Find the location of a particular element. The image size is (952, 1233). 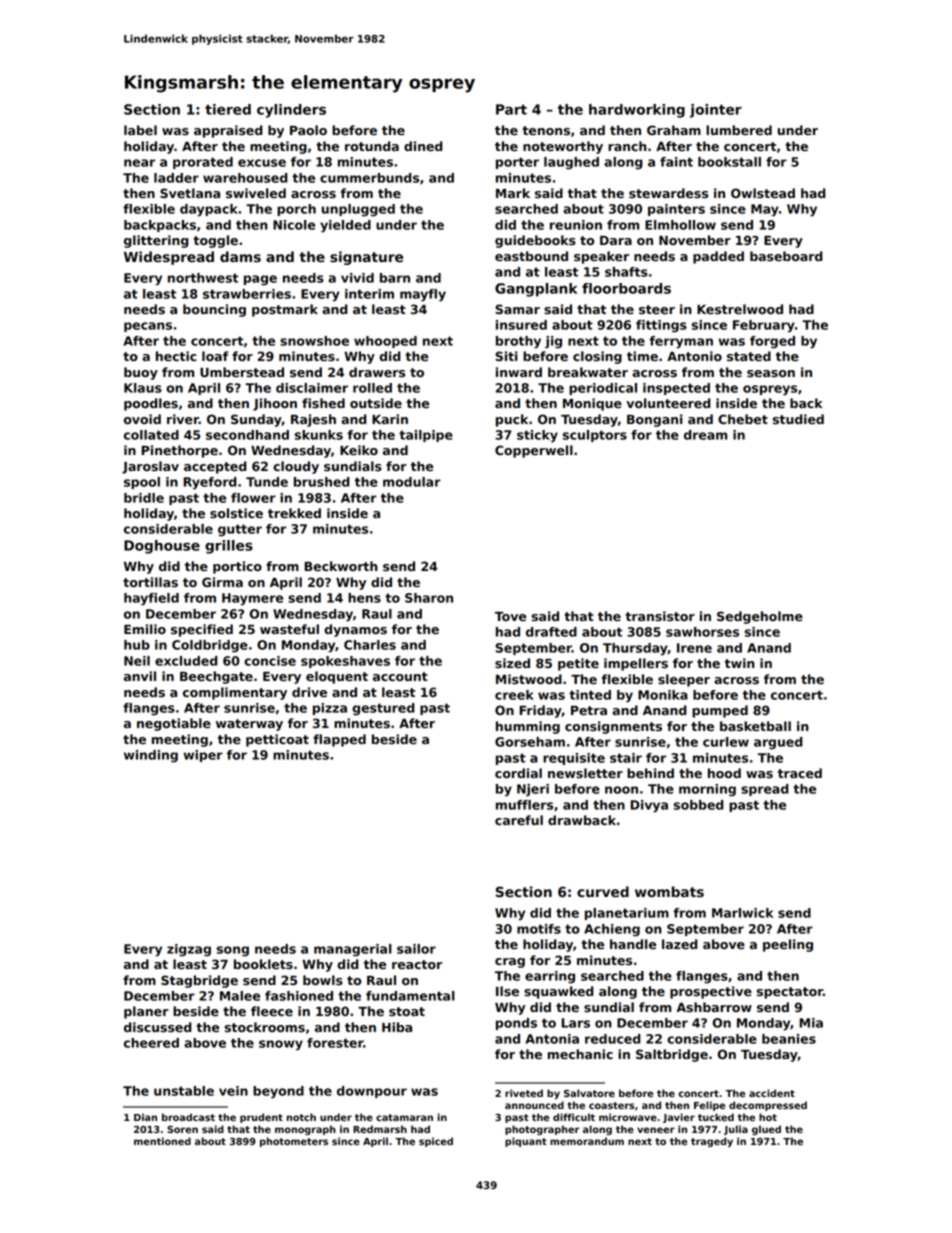

argued is located at coordinates (778, 743).
